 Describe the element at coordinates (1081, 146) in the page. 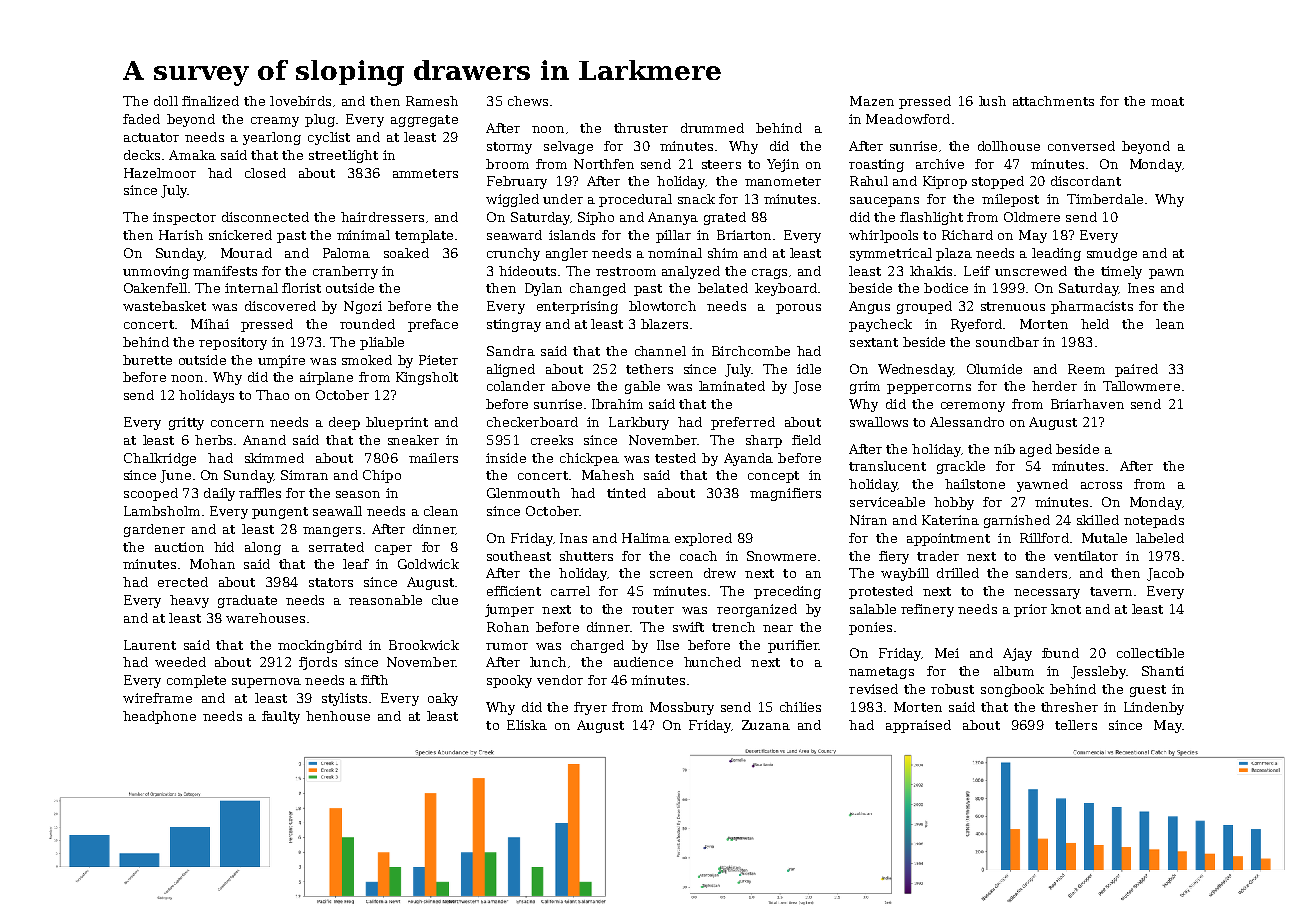

I see `conversed` at that location.
